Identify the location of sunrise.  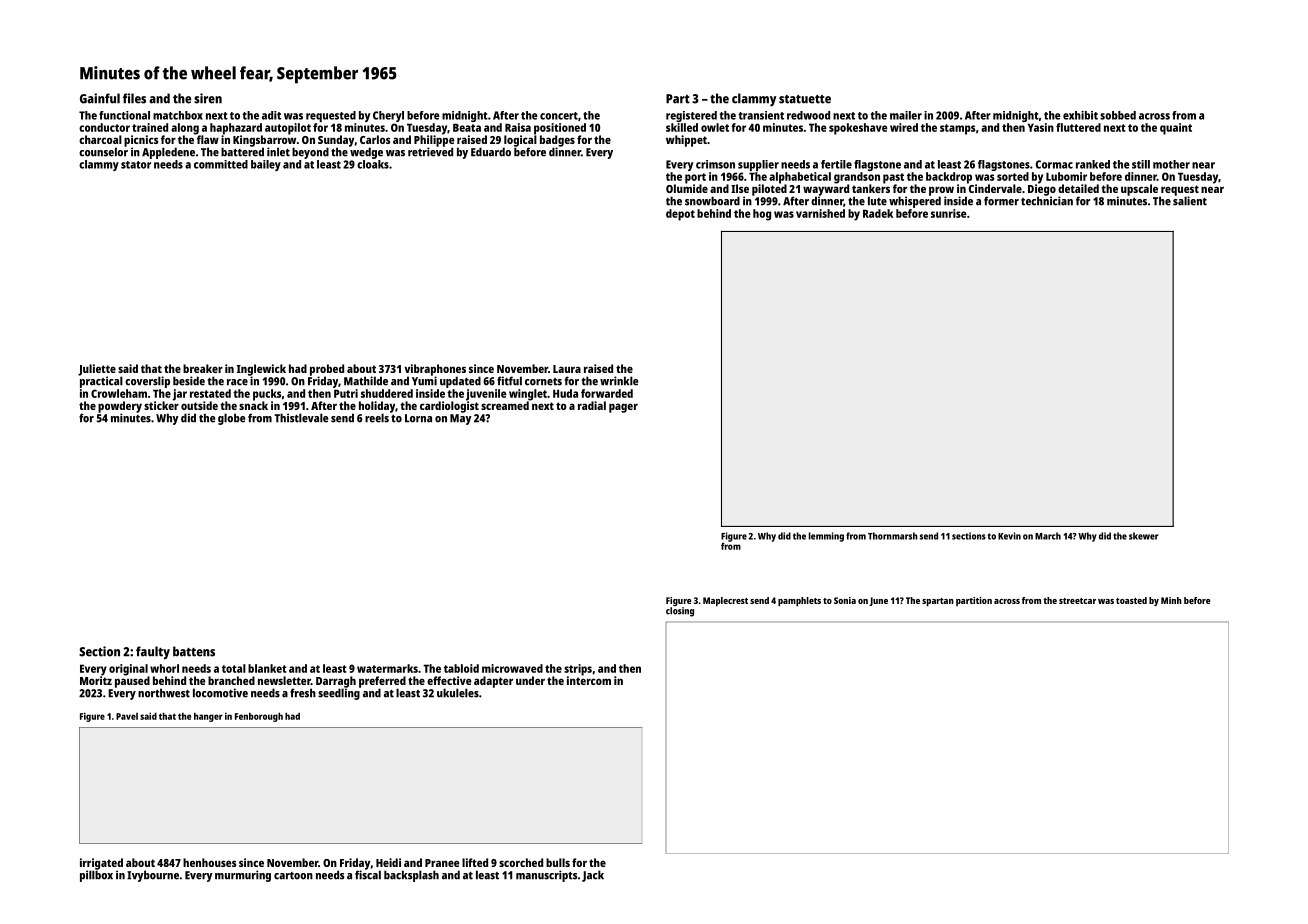
(949, 213).
